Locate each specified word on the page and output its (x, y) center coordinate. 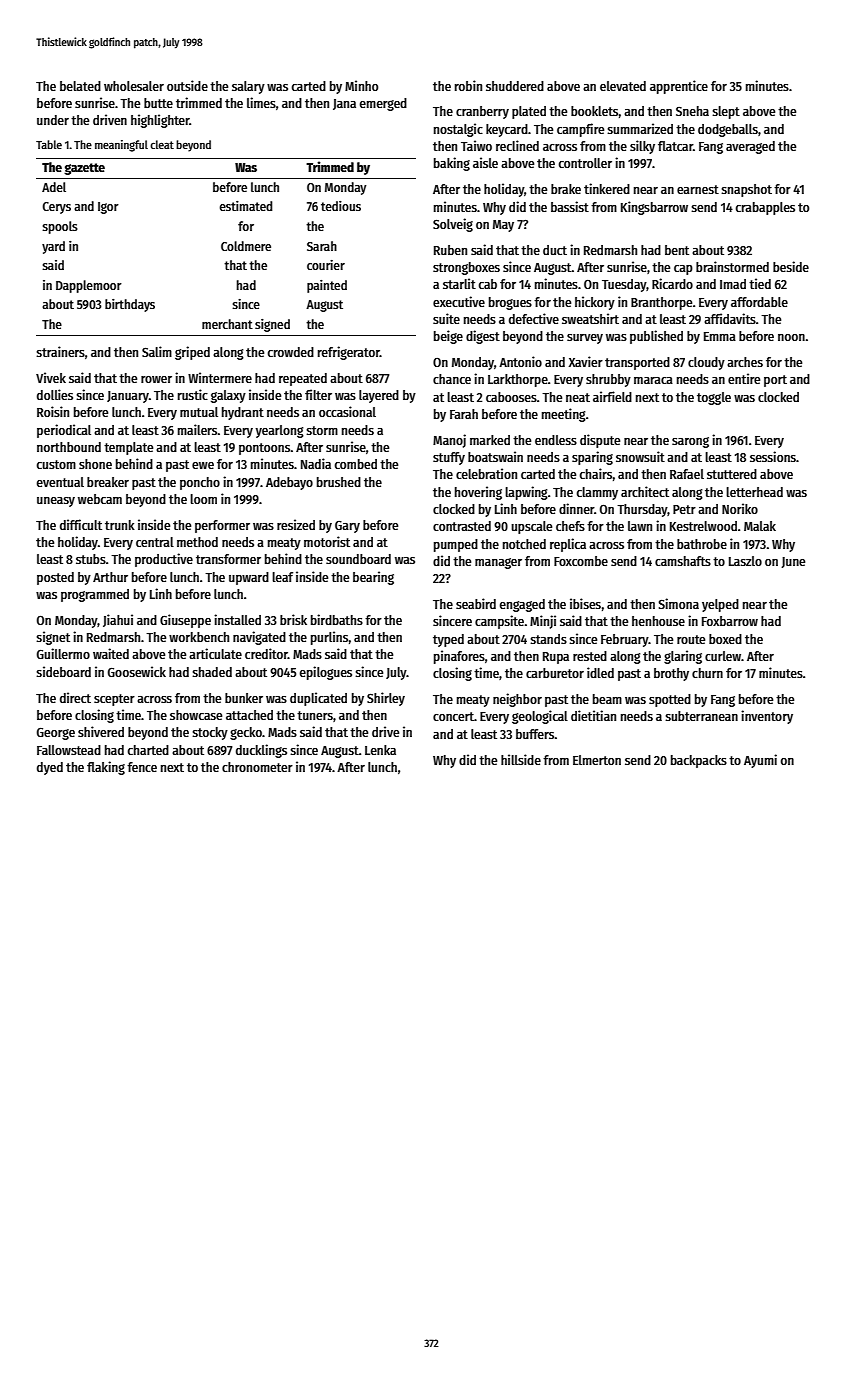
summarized (640, 128)
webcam (100, 499)
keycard (507, 130)
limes (261, 102)
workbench (199, 637)
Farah (464, 414)
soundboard (358, 559)
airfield (612, 396)
